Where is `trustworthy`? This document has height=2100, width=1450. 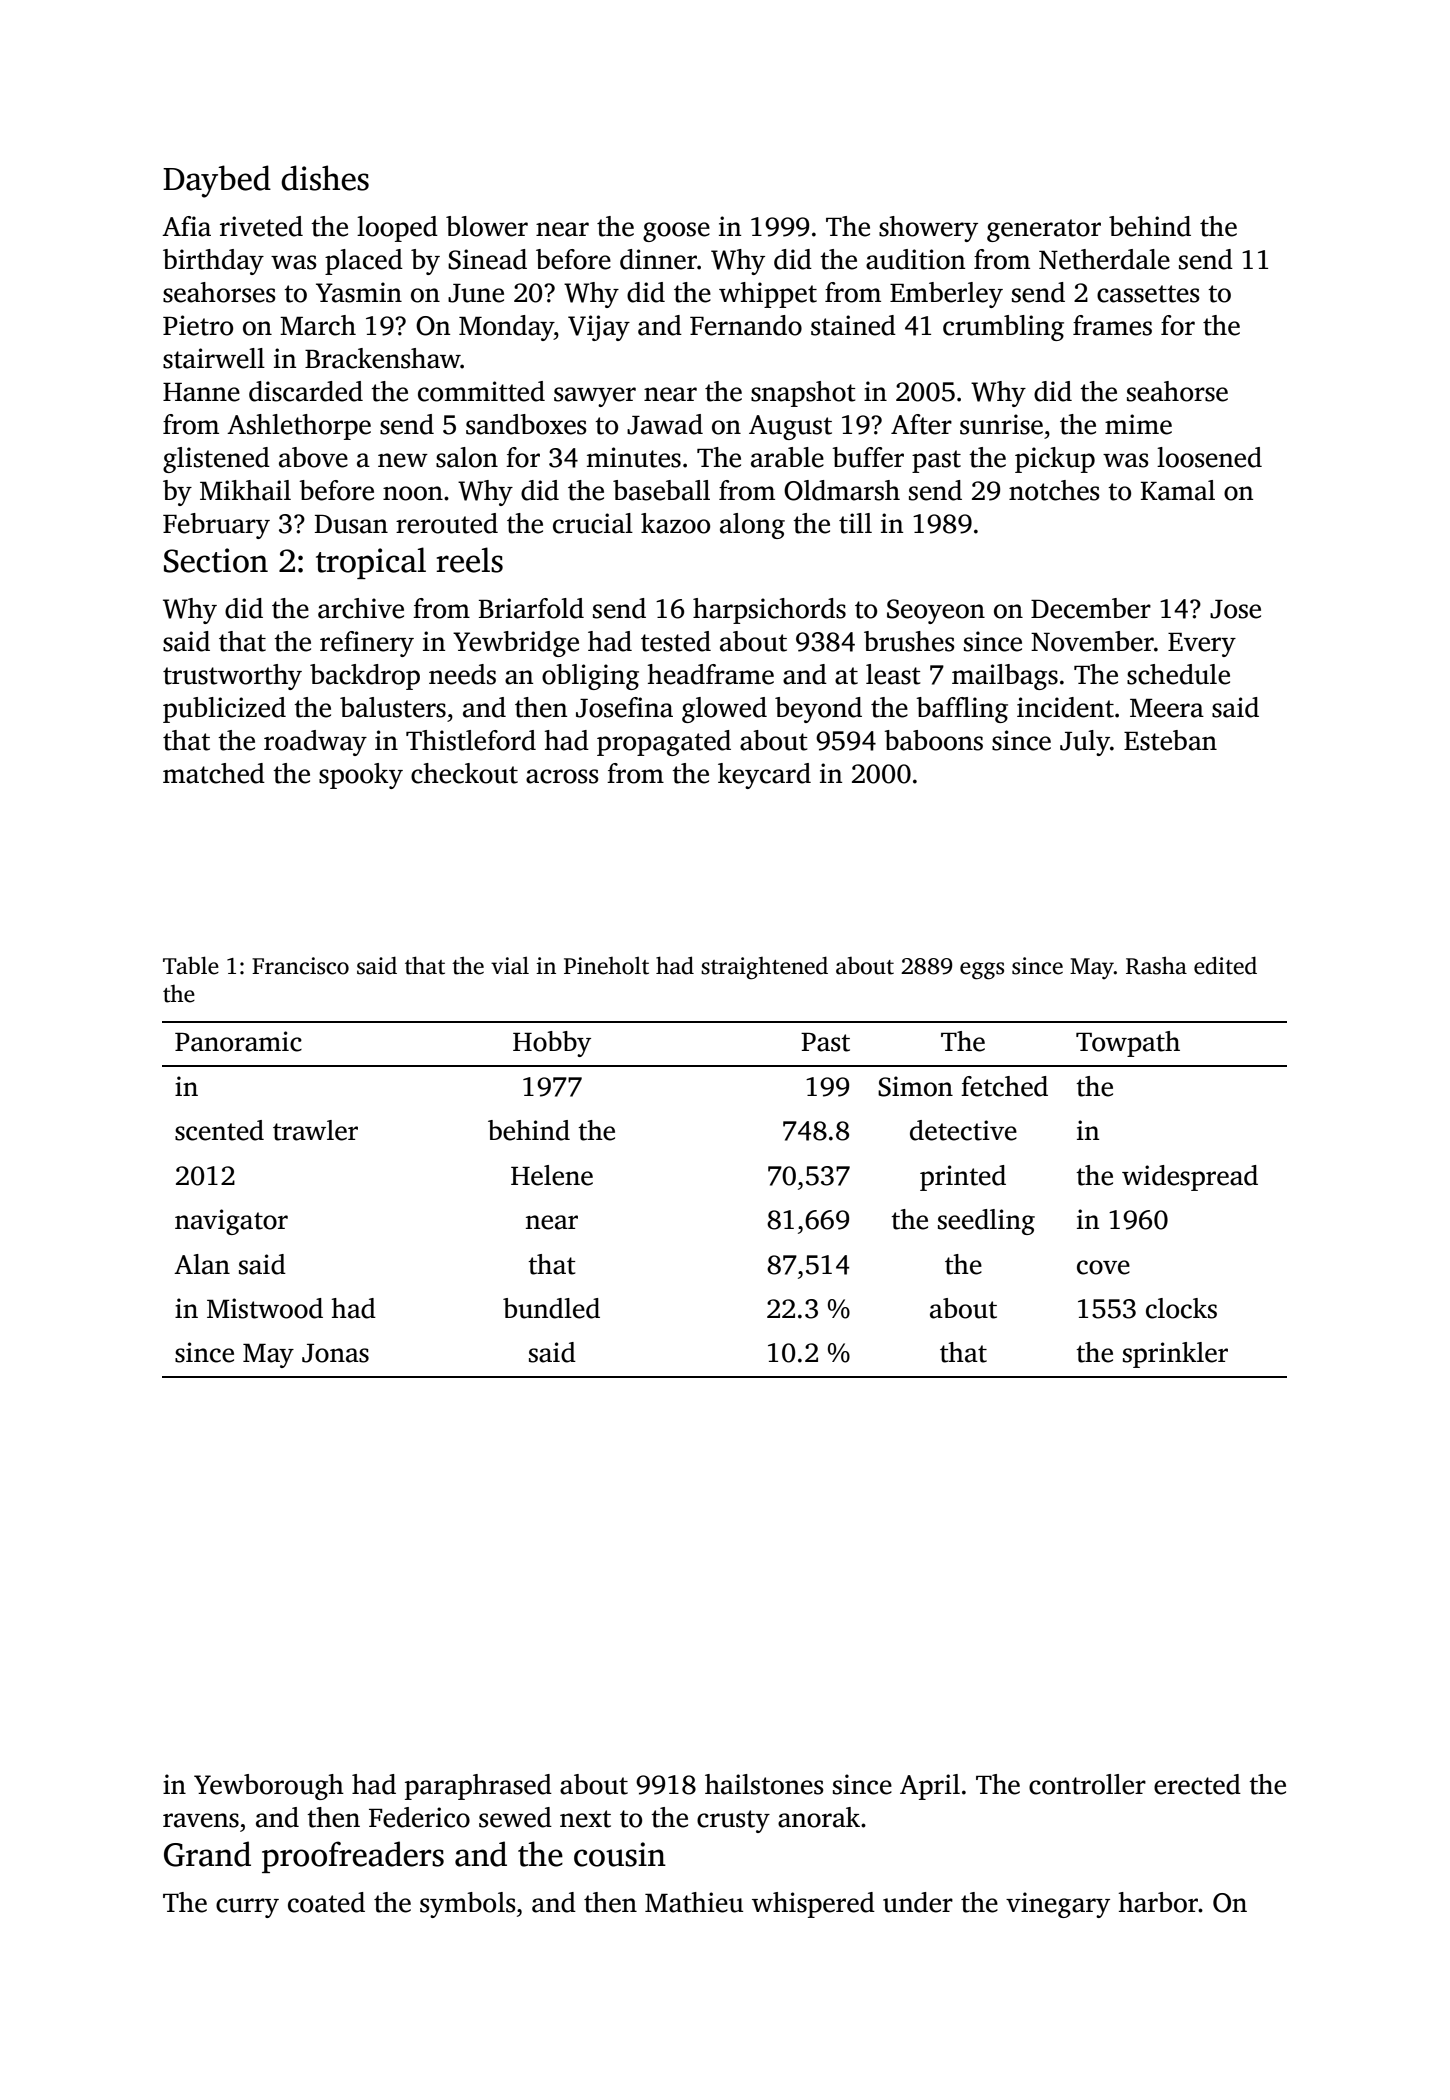
trustworthy is located at coordinates (232, 677).
